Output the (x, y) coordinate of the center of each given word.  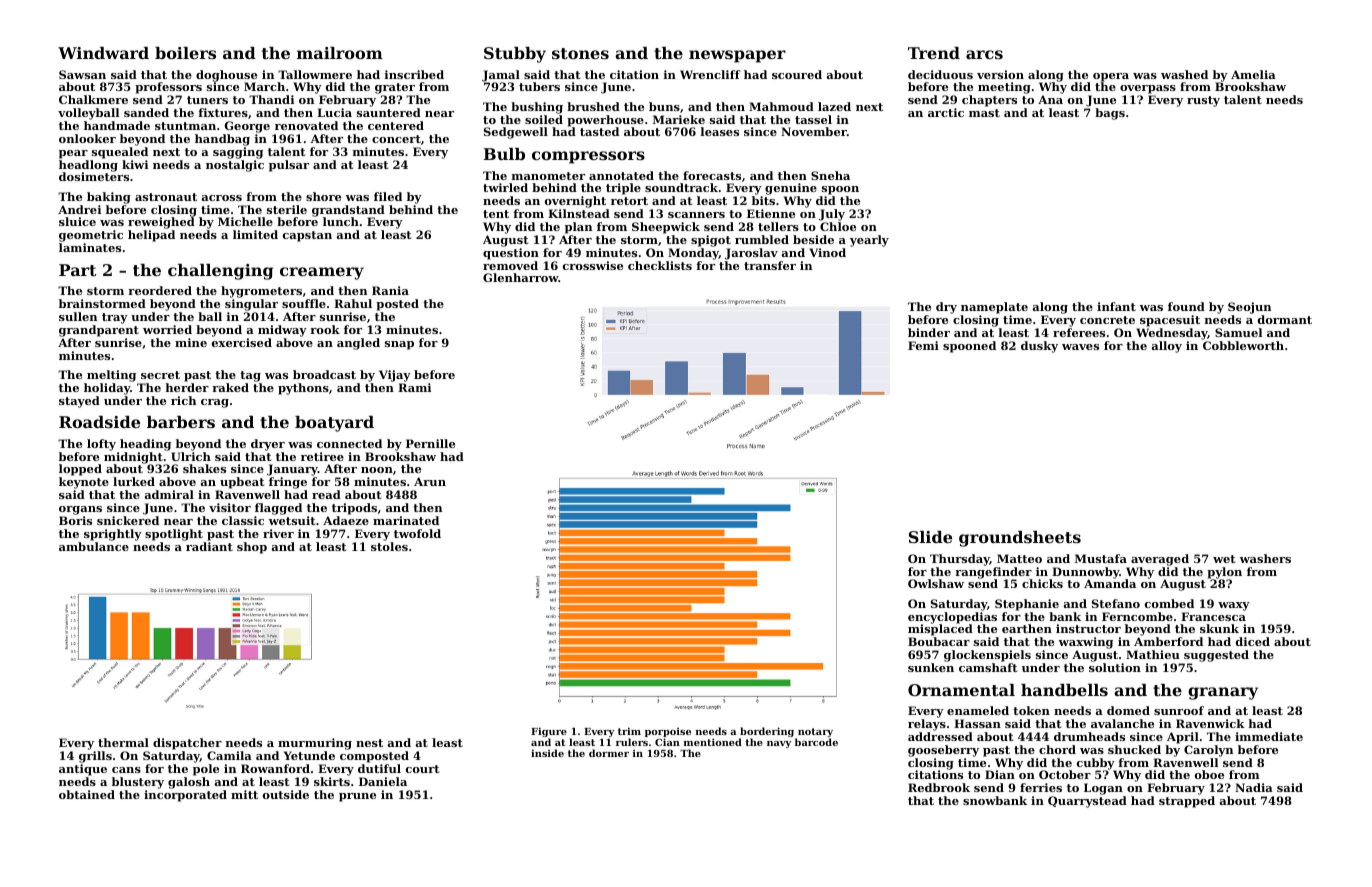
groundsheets (1020, 539)
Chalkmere (93, 99)
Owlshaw (936, 583)
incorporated (185, 796)
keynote (84, 483)
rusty (1203, 101)
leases (720, 131)
